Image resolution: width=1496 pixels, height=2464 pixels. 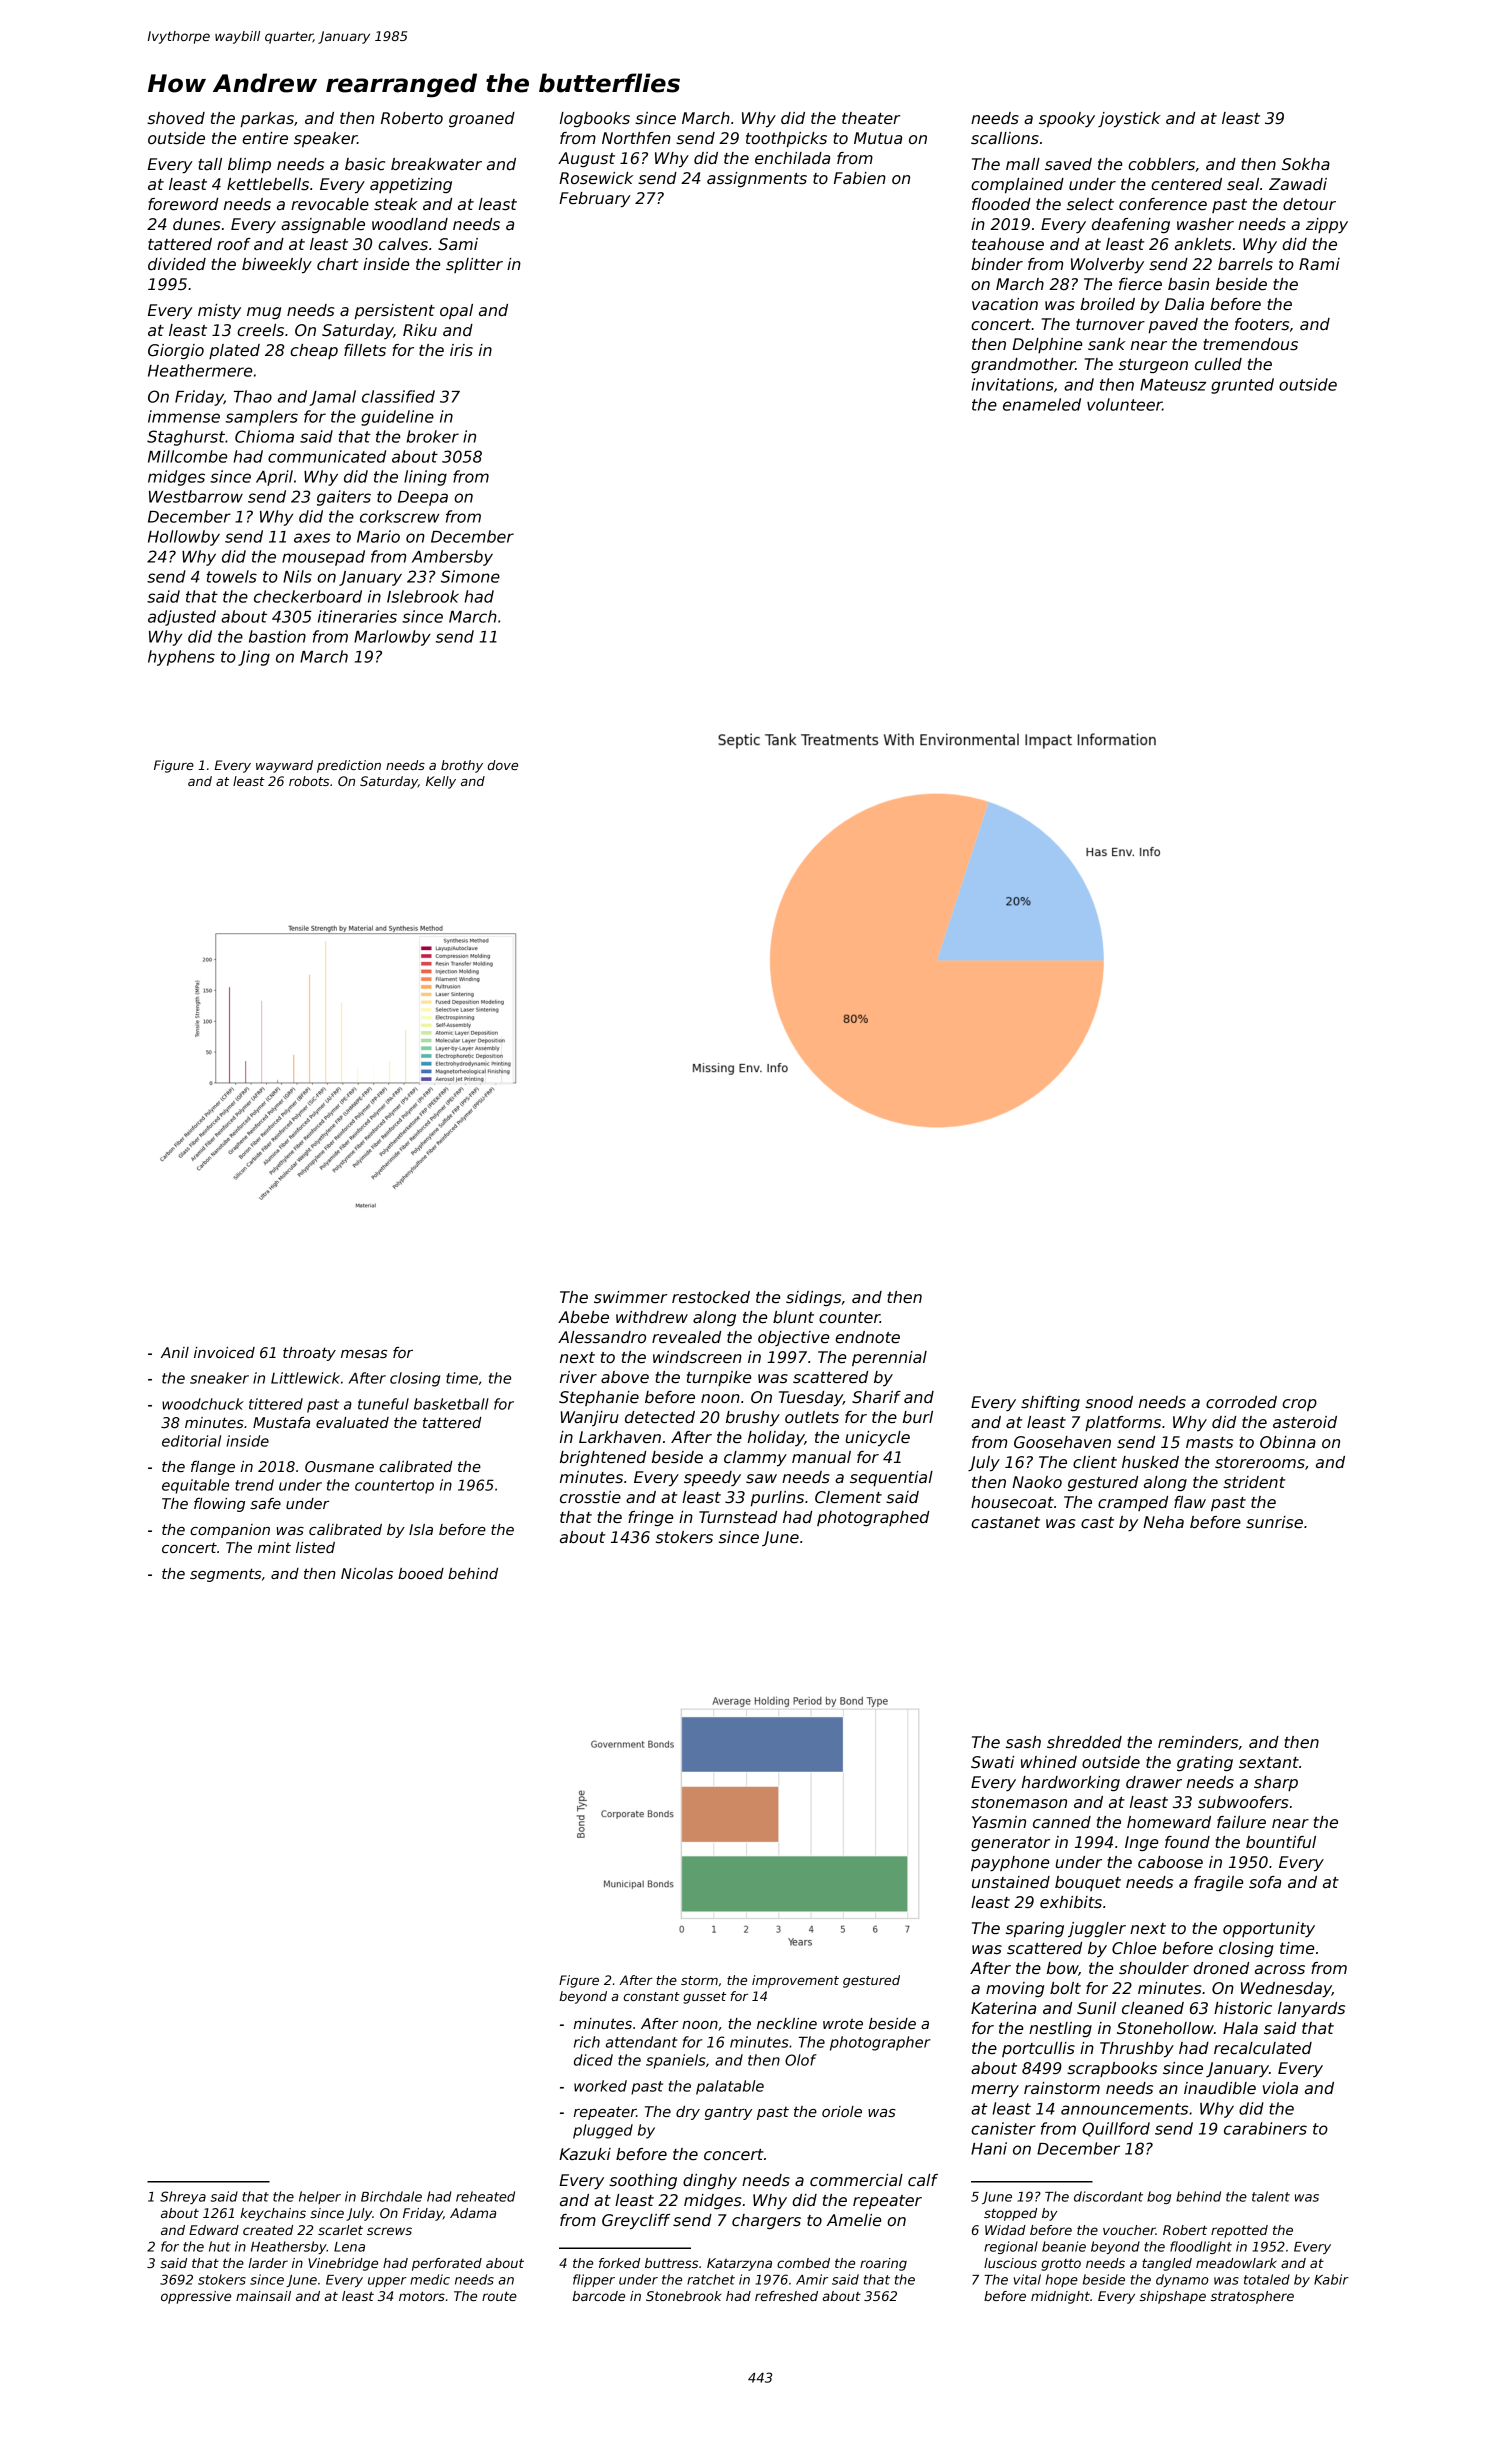 What do you see at coordinates (176, 118) in the screenshot?
I see `shoved` at bounding box center [176, 118].
